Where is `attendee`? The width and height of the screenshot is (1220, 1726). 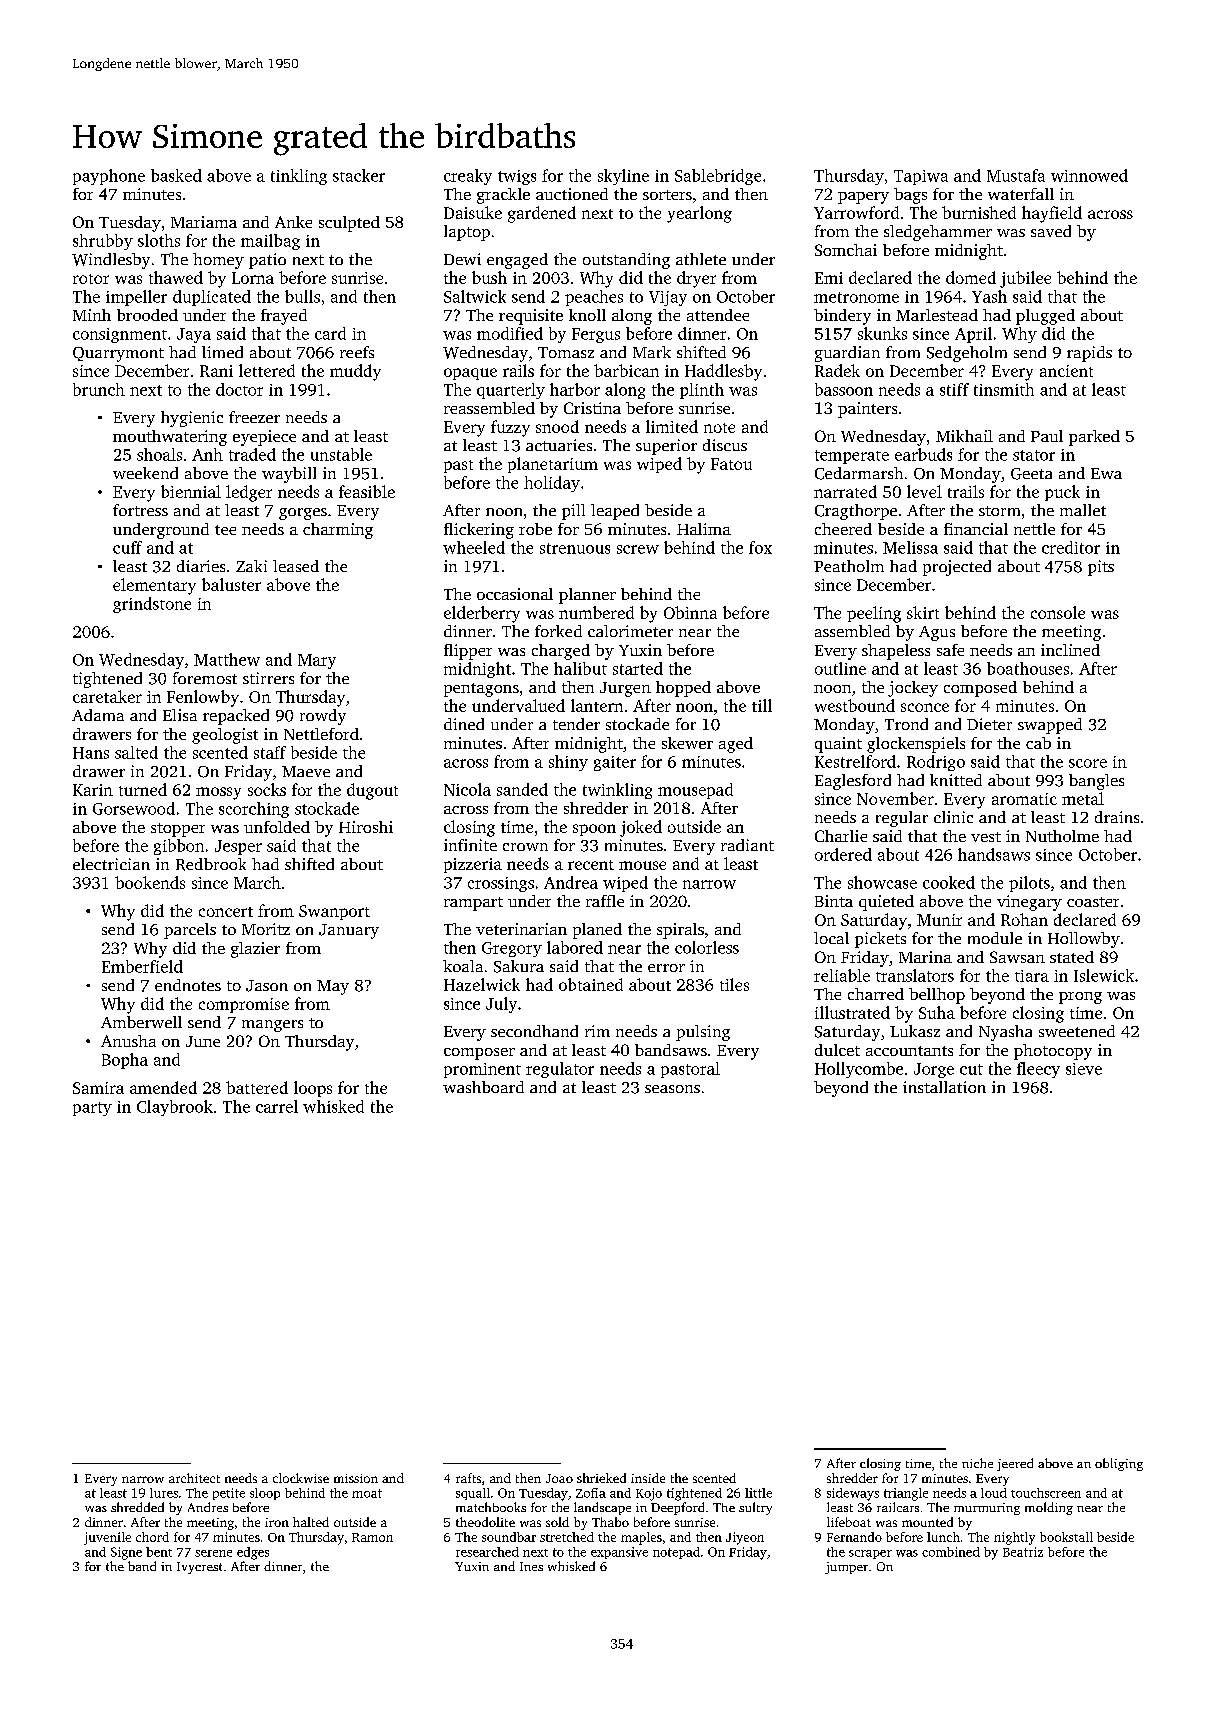
attendee is located at coordinates (718, 315).
